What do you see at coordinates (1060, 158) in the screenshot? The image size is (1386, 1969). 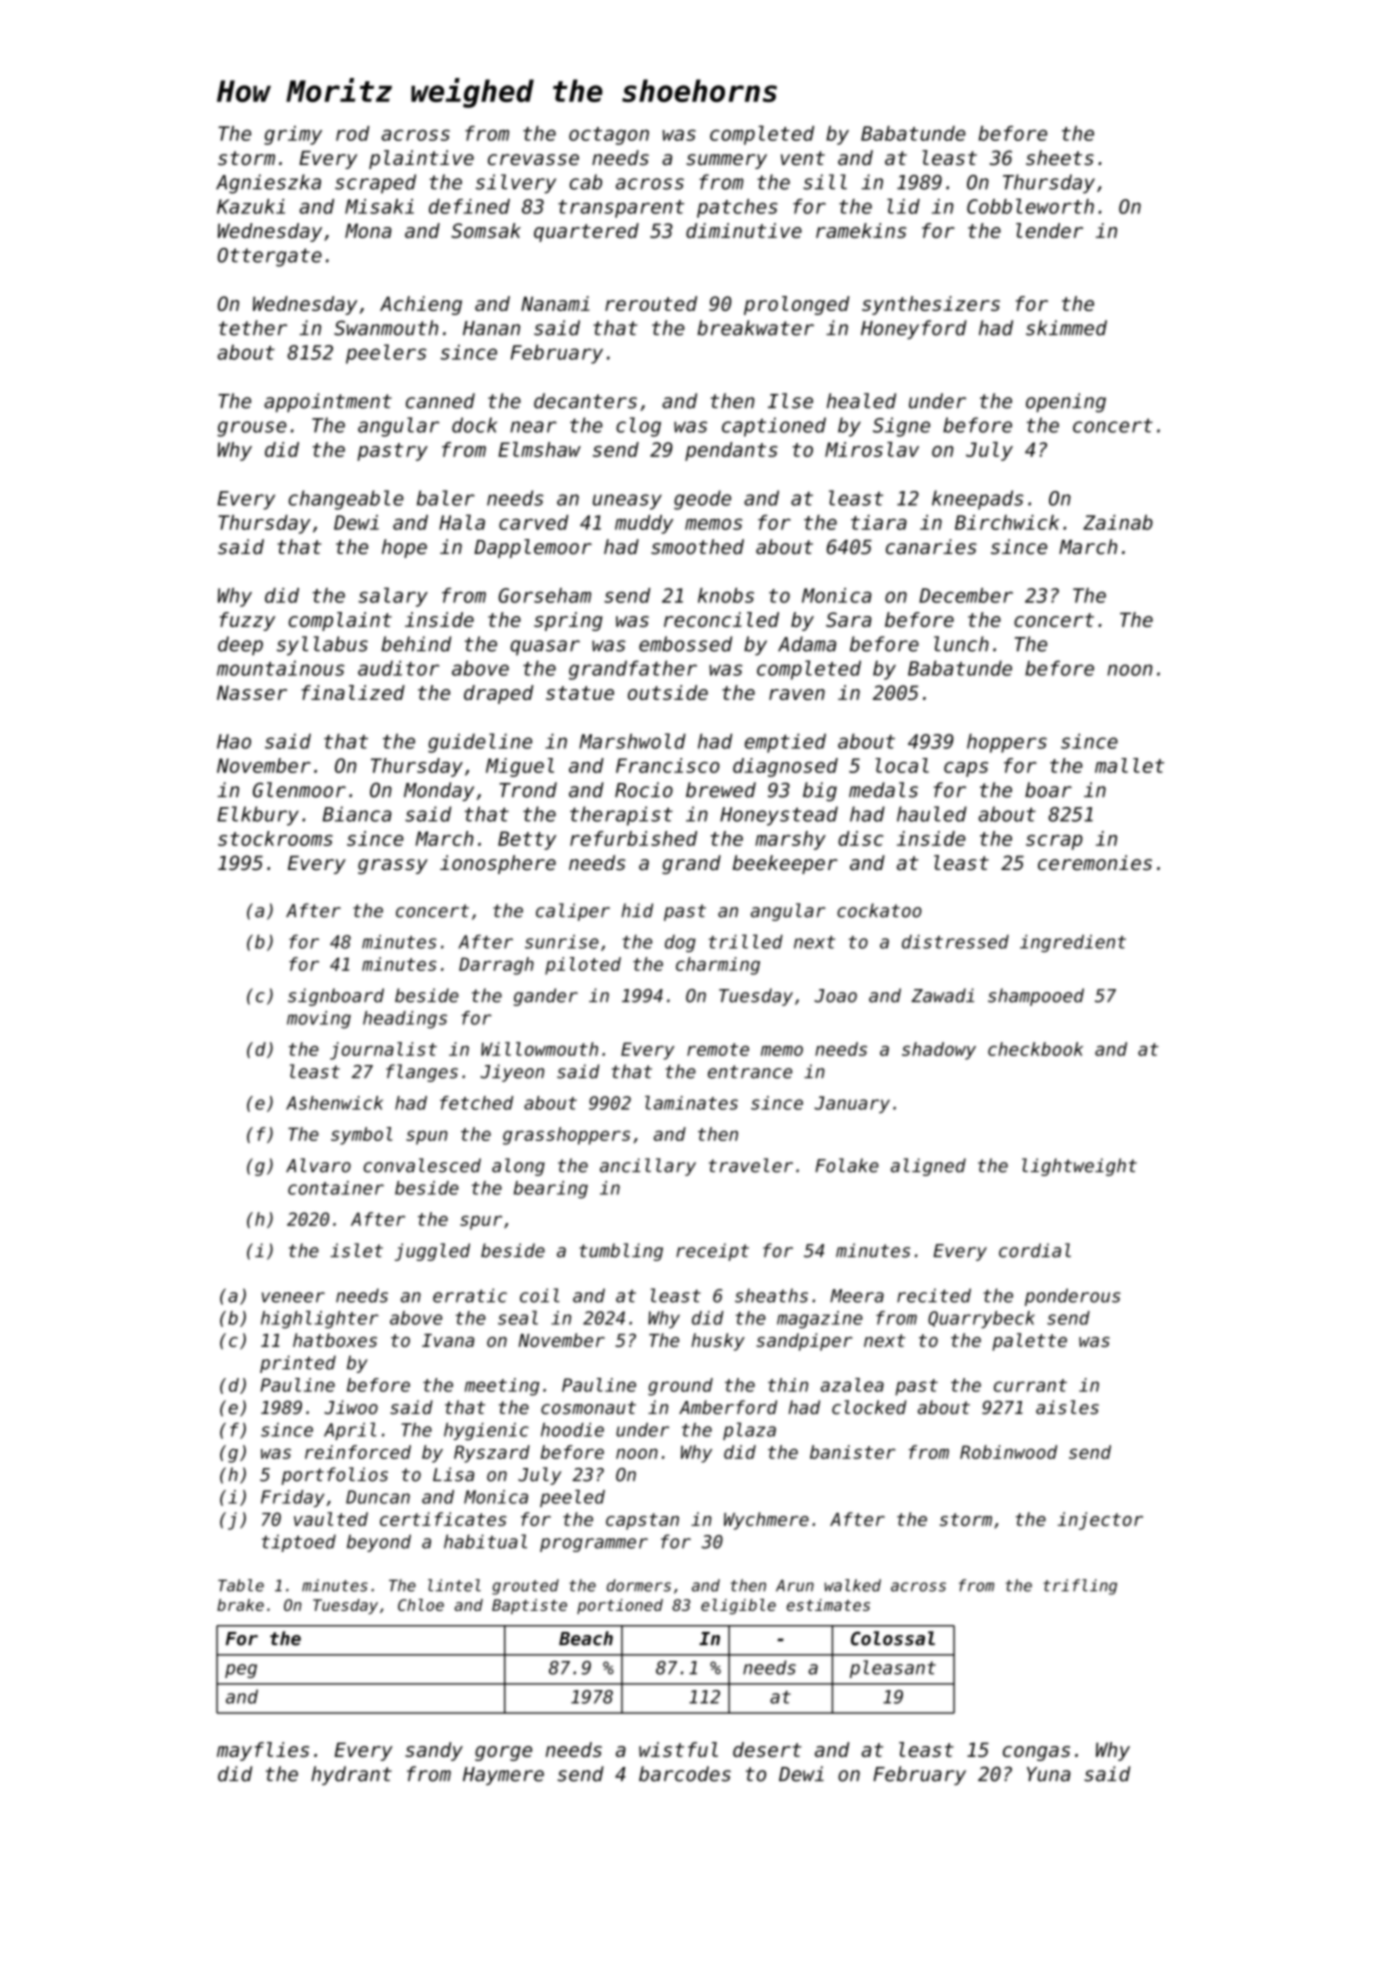 I see `sheets` at bounding box center [1060, 158].
